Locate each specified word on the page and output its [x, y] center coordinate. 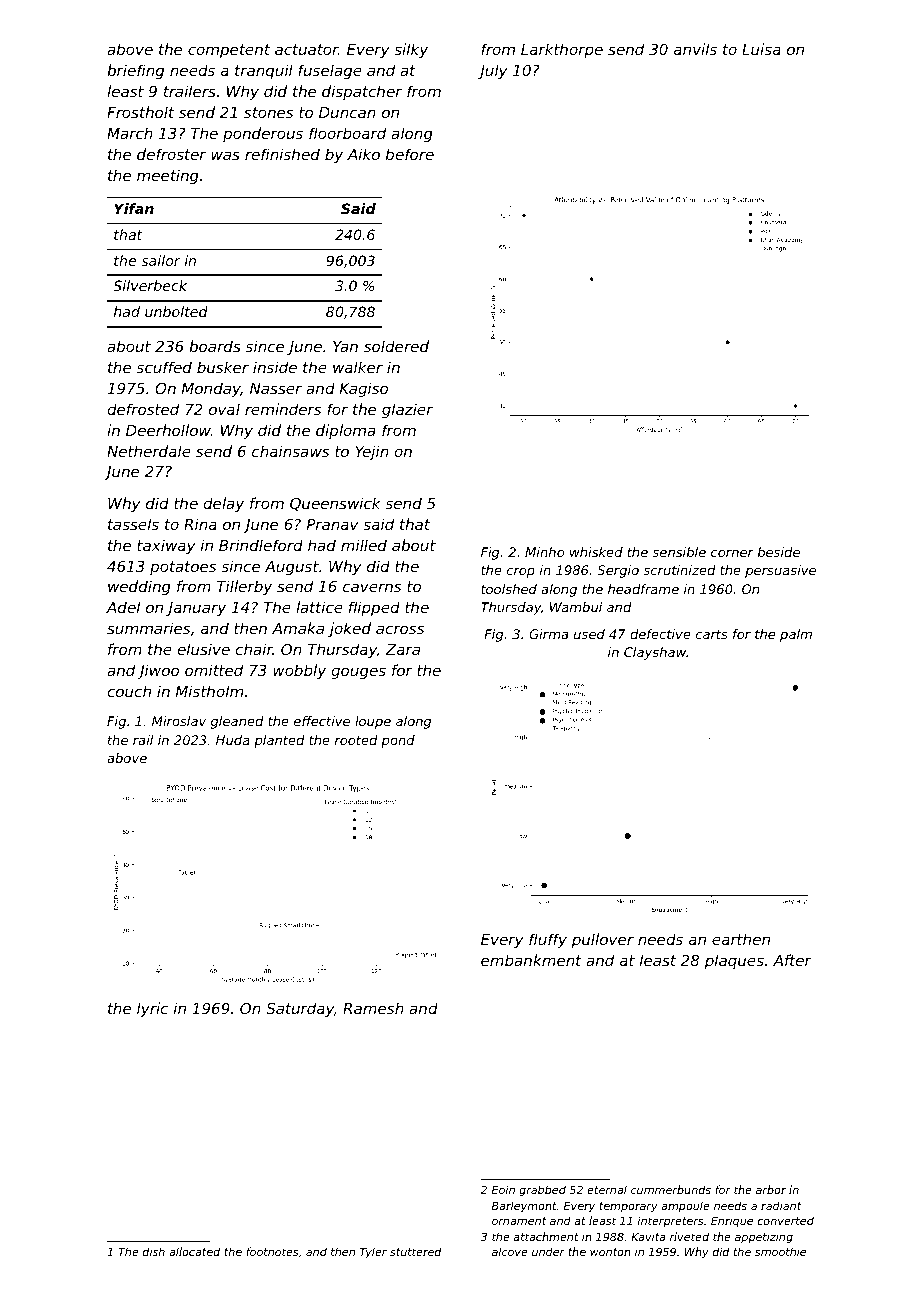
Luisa [761, 49]
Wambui [576, 607]
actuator [306, 49]
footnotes [272, 1251]
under [548, 1251]
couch [129, 691]
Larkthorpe [562, 50]
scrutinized [680, 570]
